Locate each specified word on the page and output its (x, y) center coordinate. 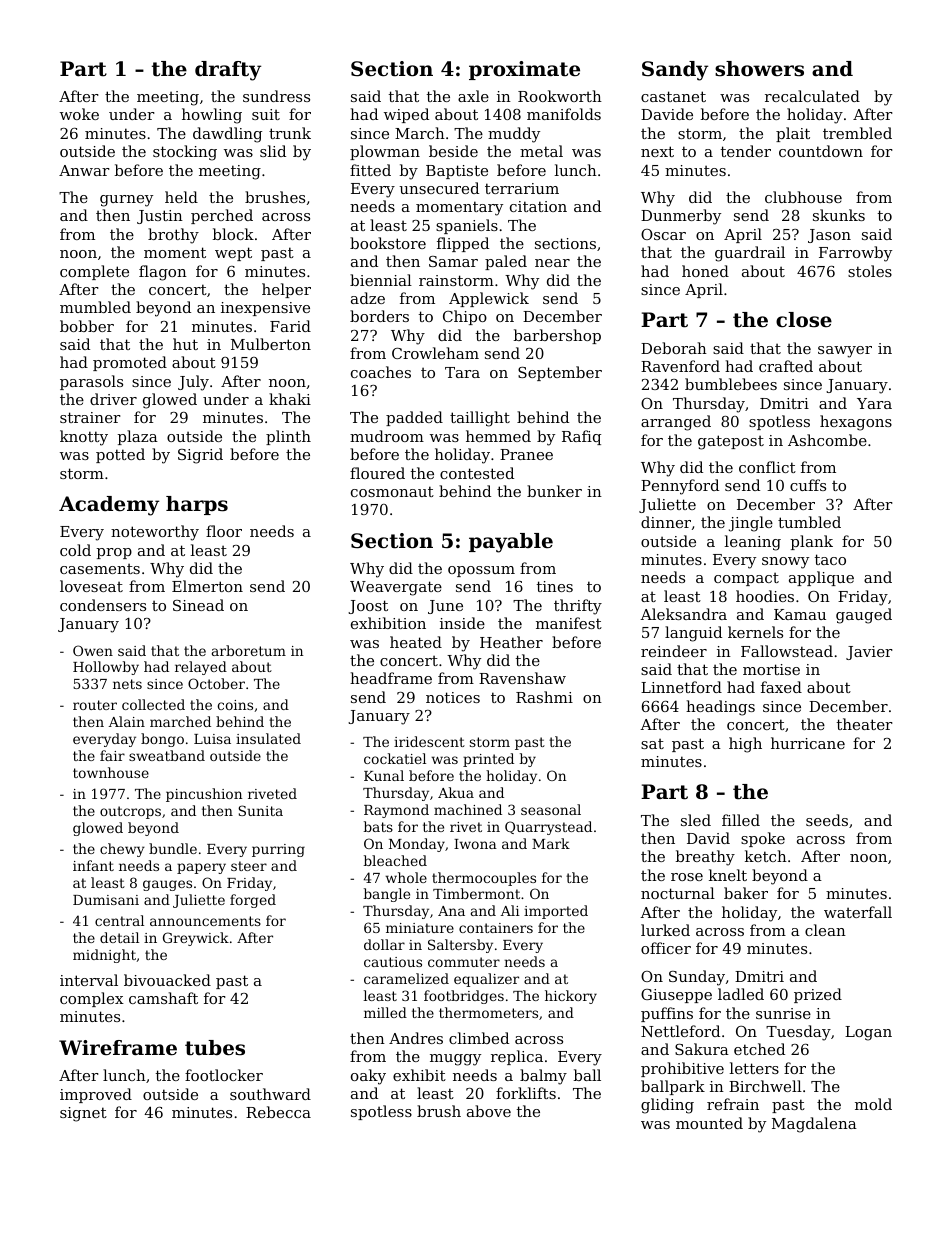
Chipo (465, 317)
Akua (456, 792)
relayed (201, 668)
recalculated (812, 96)
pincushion (204, 795)
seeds (827, 820)
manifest (569, 623)
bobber (87, 326)
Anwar (84, 170)
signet (83, 1114)
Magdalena (814, 1125)
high (745, 745)
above (489, 1111)
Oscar (663, 234)
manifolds (564, 114)
